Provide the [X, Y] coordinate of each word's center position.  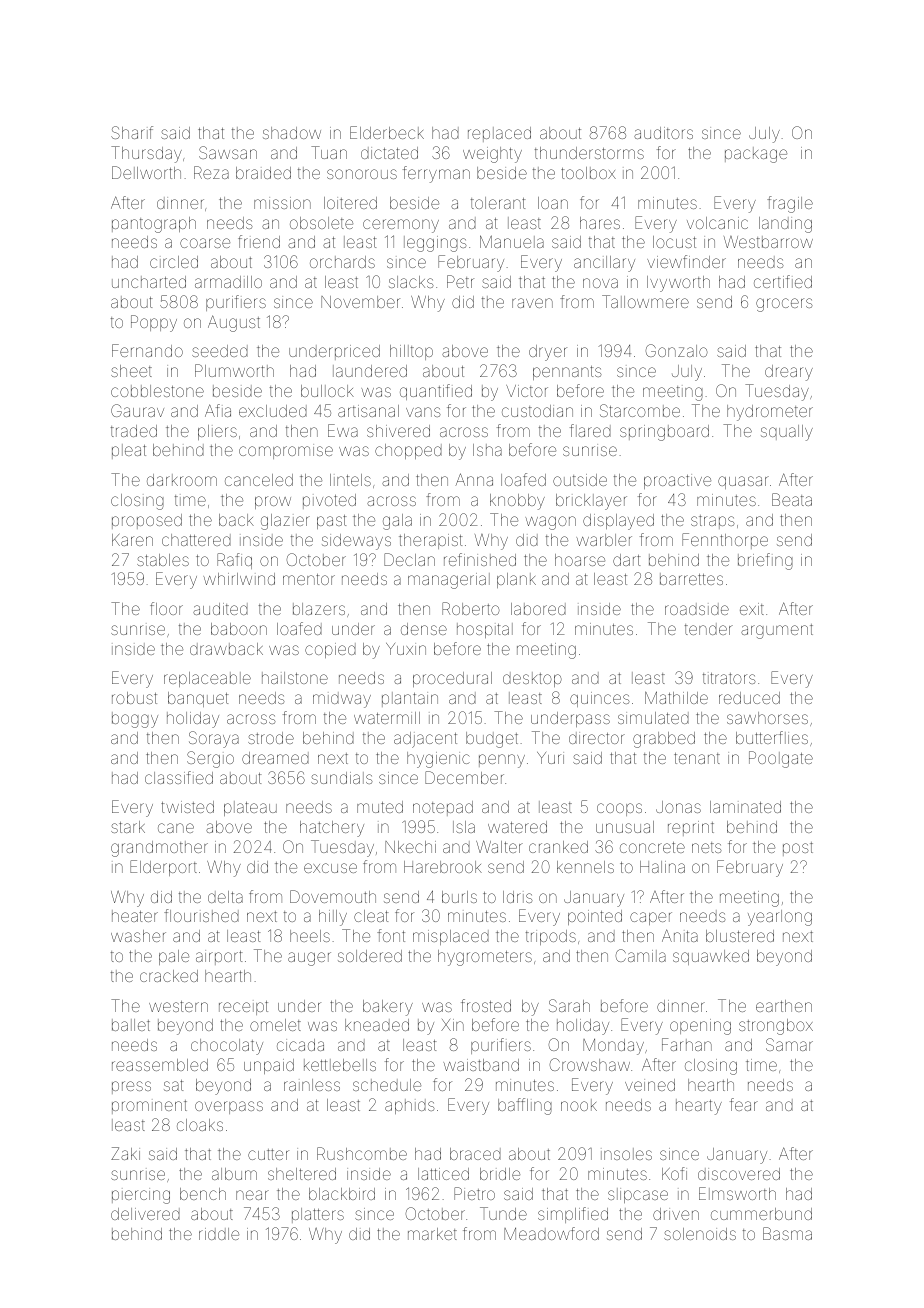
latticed [443, 1174]
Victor [527, 391]
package [756, 155]
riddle [219, 1234]
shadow [292, 133]
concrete [652, 847]
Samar [789, 1044]
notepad [443, 808]
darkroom [182, 480]
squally [787, 433]
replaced [499, 134]
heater [135, 916]
